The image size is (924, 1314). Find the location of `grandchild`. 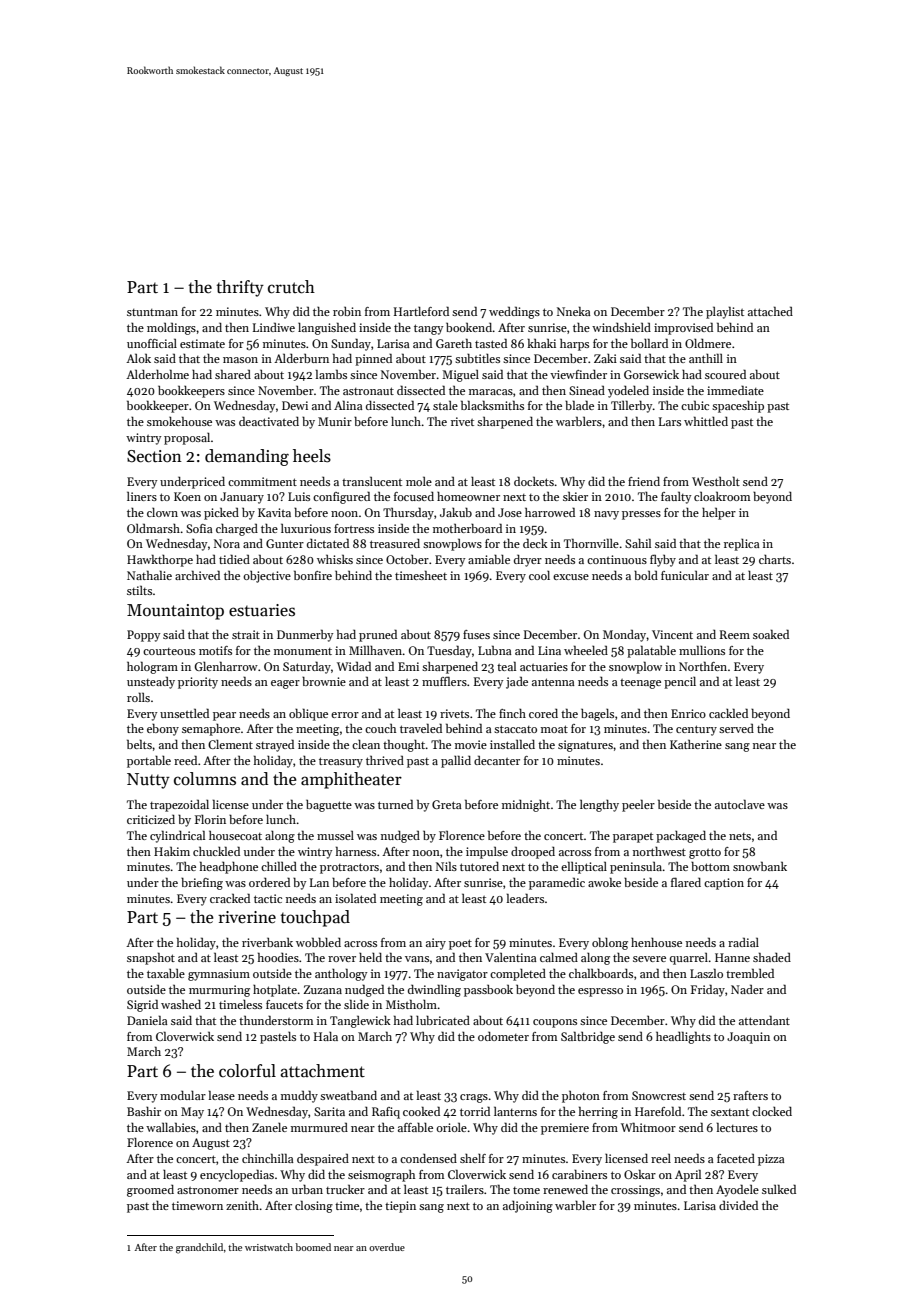

grandchild is located at coordinates (200, 1248).
